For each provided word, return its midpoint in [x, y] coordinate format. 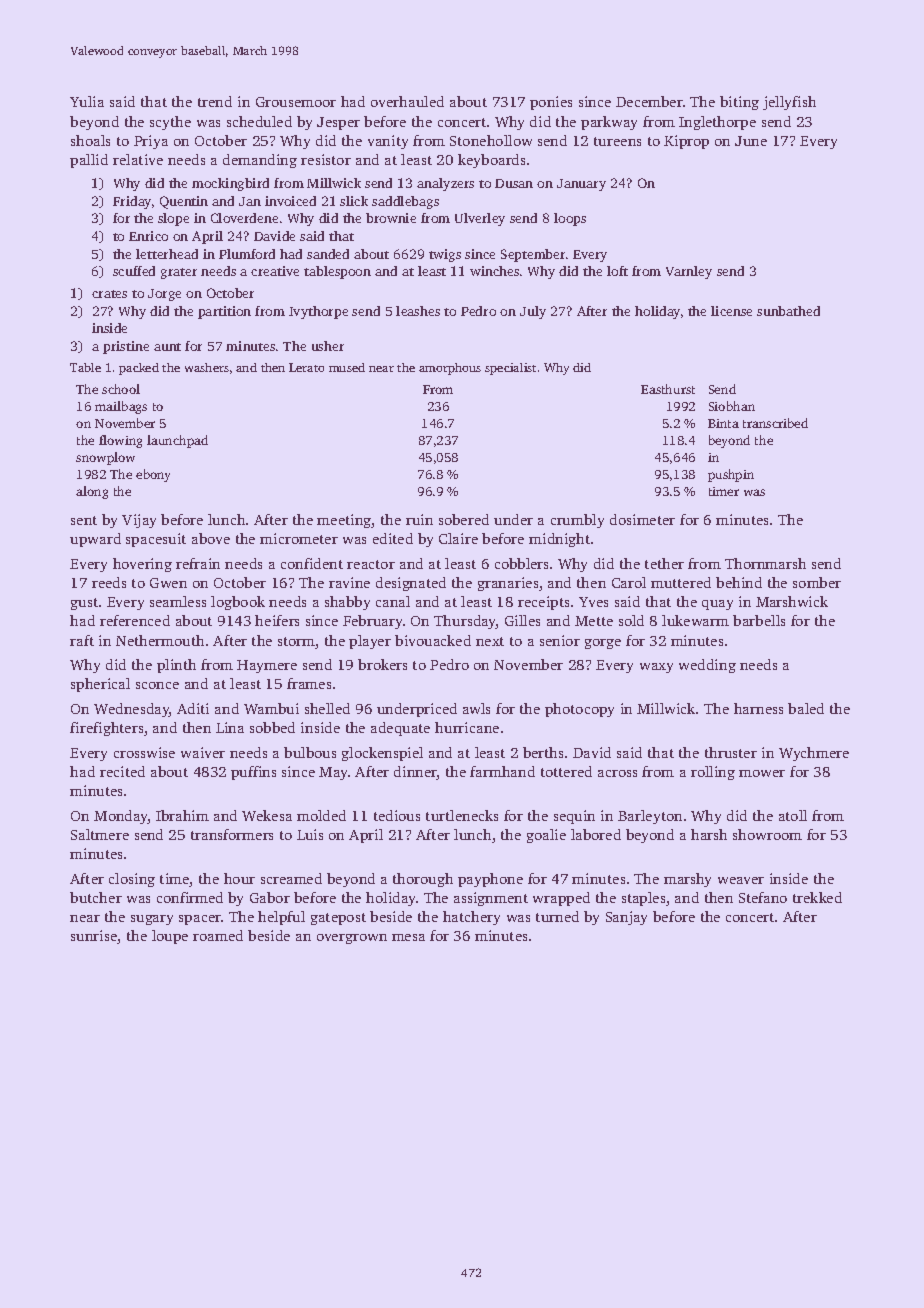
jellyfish [789, 103]
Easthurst [668, 389]
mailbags [121, 407]
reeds [109, 582]
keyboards [491, 161]
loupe [170, 937]
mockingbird [230, 184]
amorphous [450, 369]
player [370, 642]
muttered [681, 582]
